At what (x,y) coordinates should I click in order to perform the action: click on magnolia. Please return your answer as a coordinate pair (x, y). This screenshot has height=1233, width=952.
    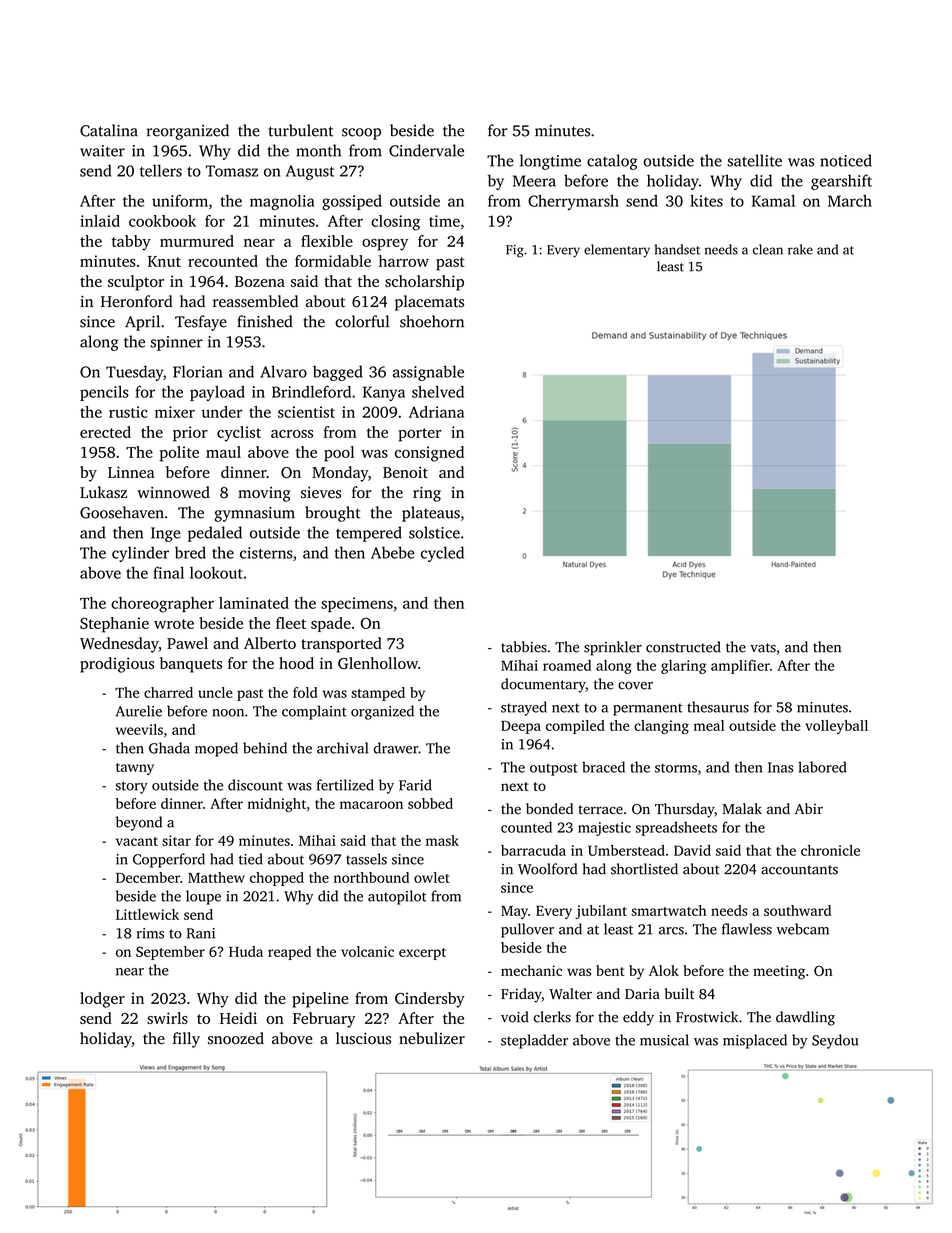
    Looking at the image, I should click on (282, 202).
